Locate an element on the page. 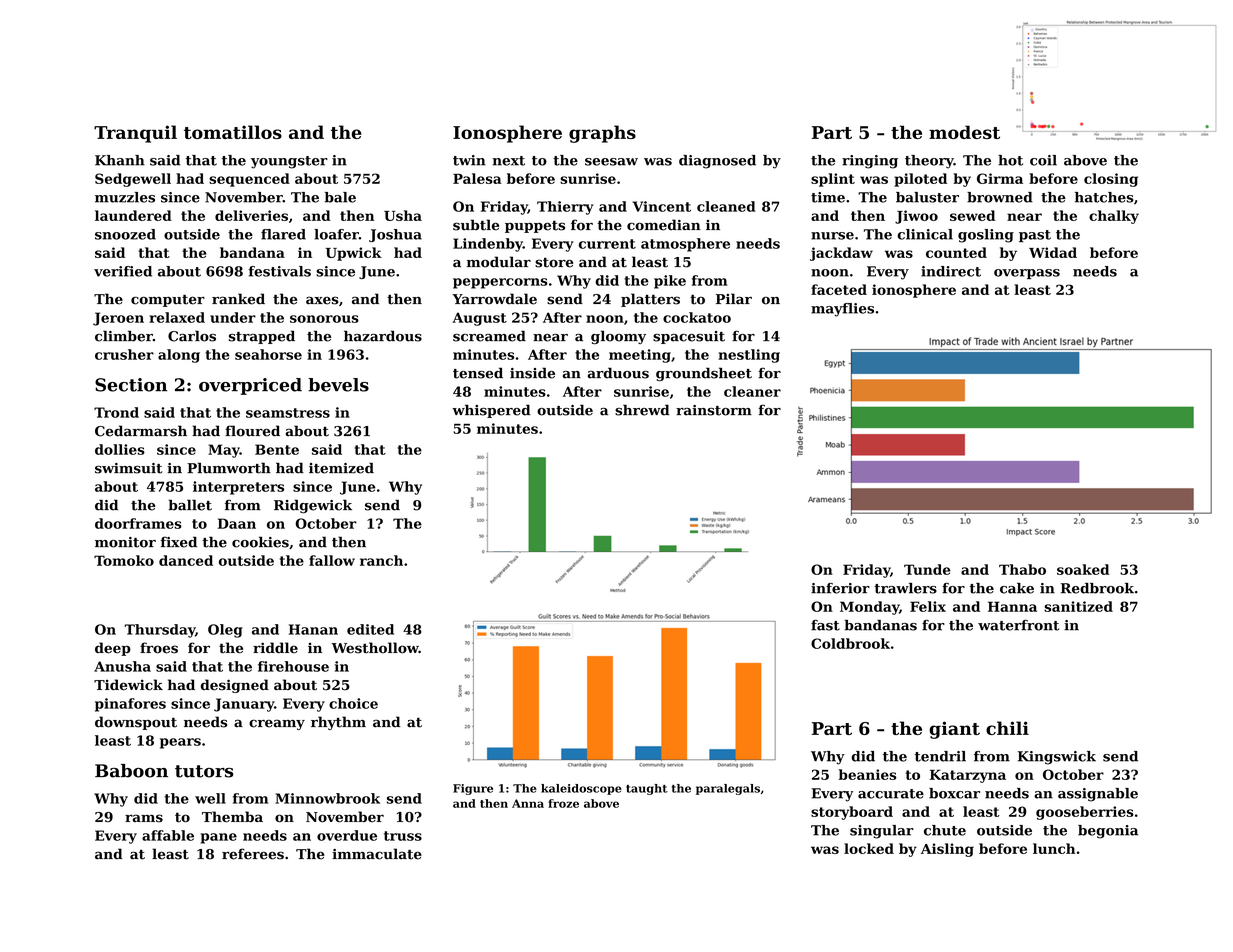 The image size is (1233, 952). graphs is located at coordinates (602, 134).
